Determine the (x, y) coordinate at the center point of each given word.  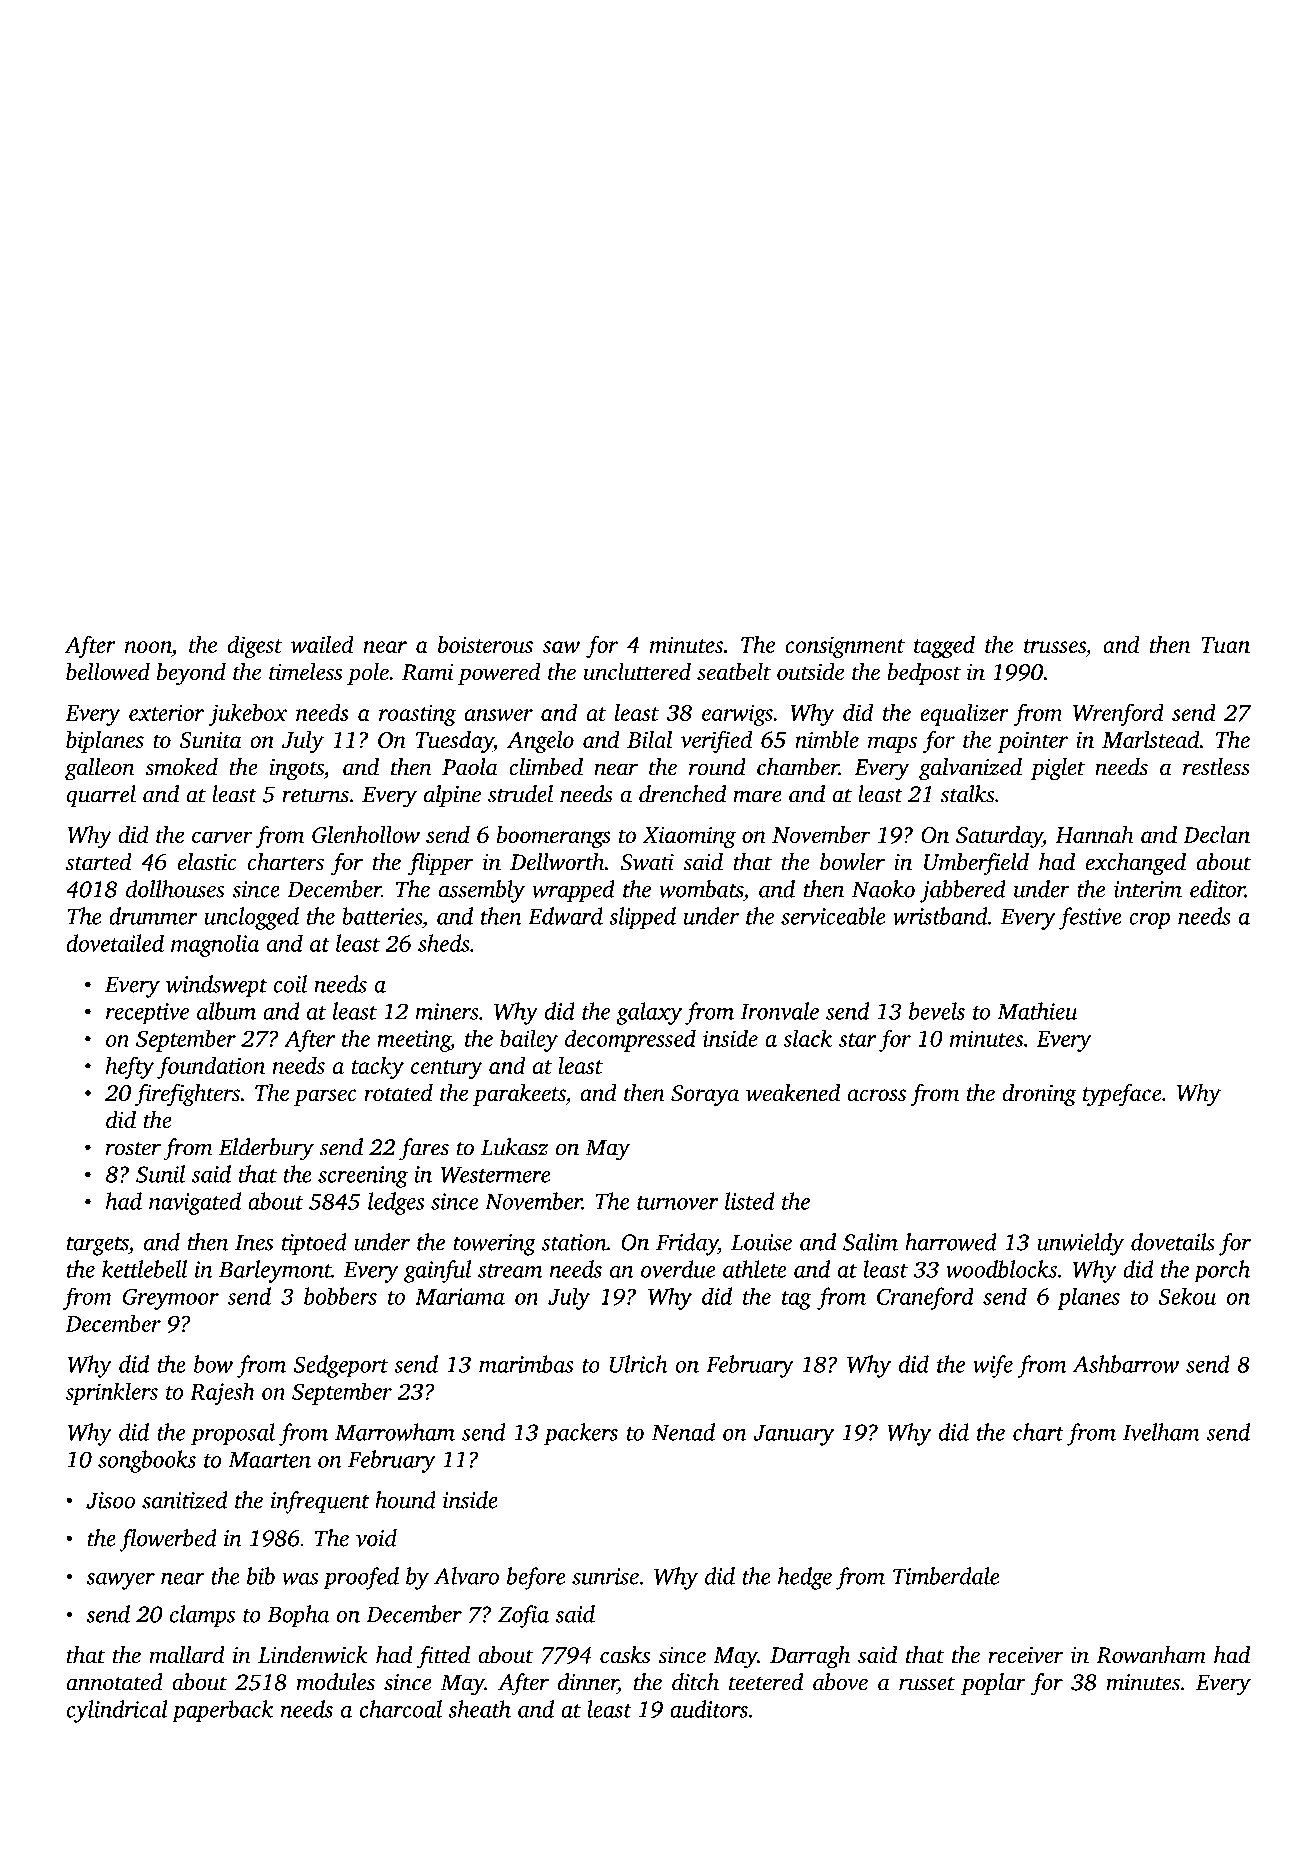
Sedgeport (340, 1366)
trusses (1055, 646)
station (574, 1242)
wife (993, 1366)
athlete (755, 1269)
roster (133, 1149)
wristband (940, 916)
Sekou (1187, 1296)
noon (148, 647)
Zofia (523, 1616)
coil (290, 984)
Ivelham (1161, 1432)
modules (336, 1682)
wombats (701, 889)
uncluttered (637, 672)
